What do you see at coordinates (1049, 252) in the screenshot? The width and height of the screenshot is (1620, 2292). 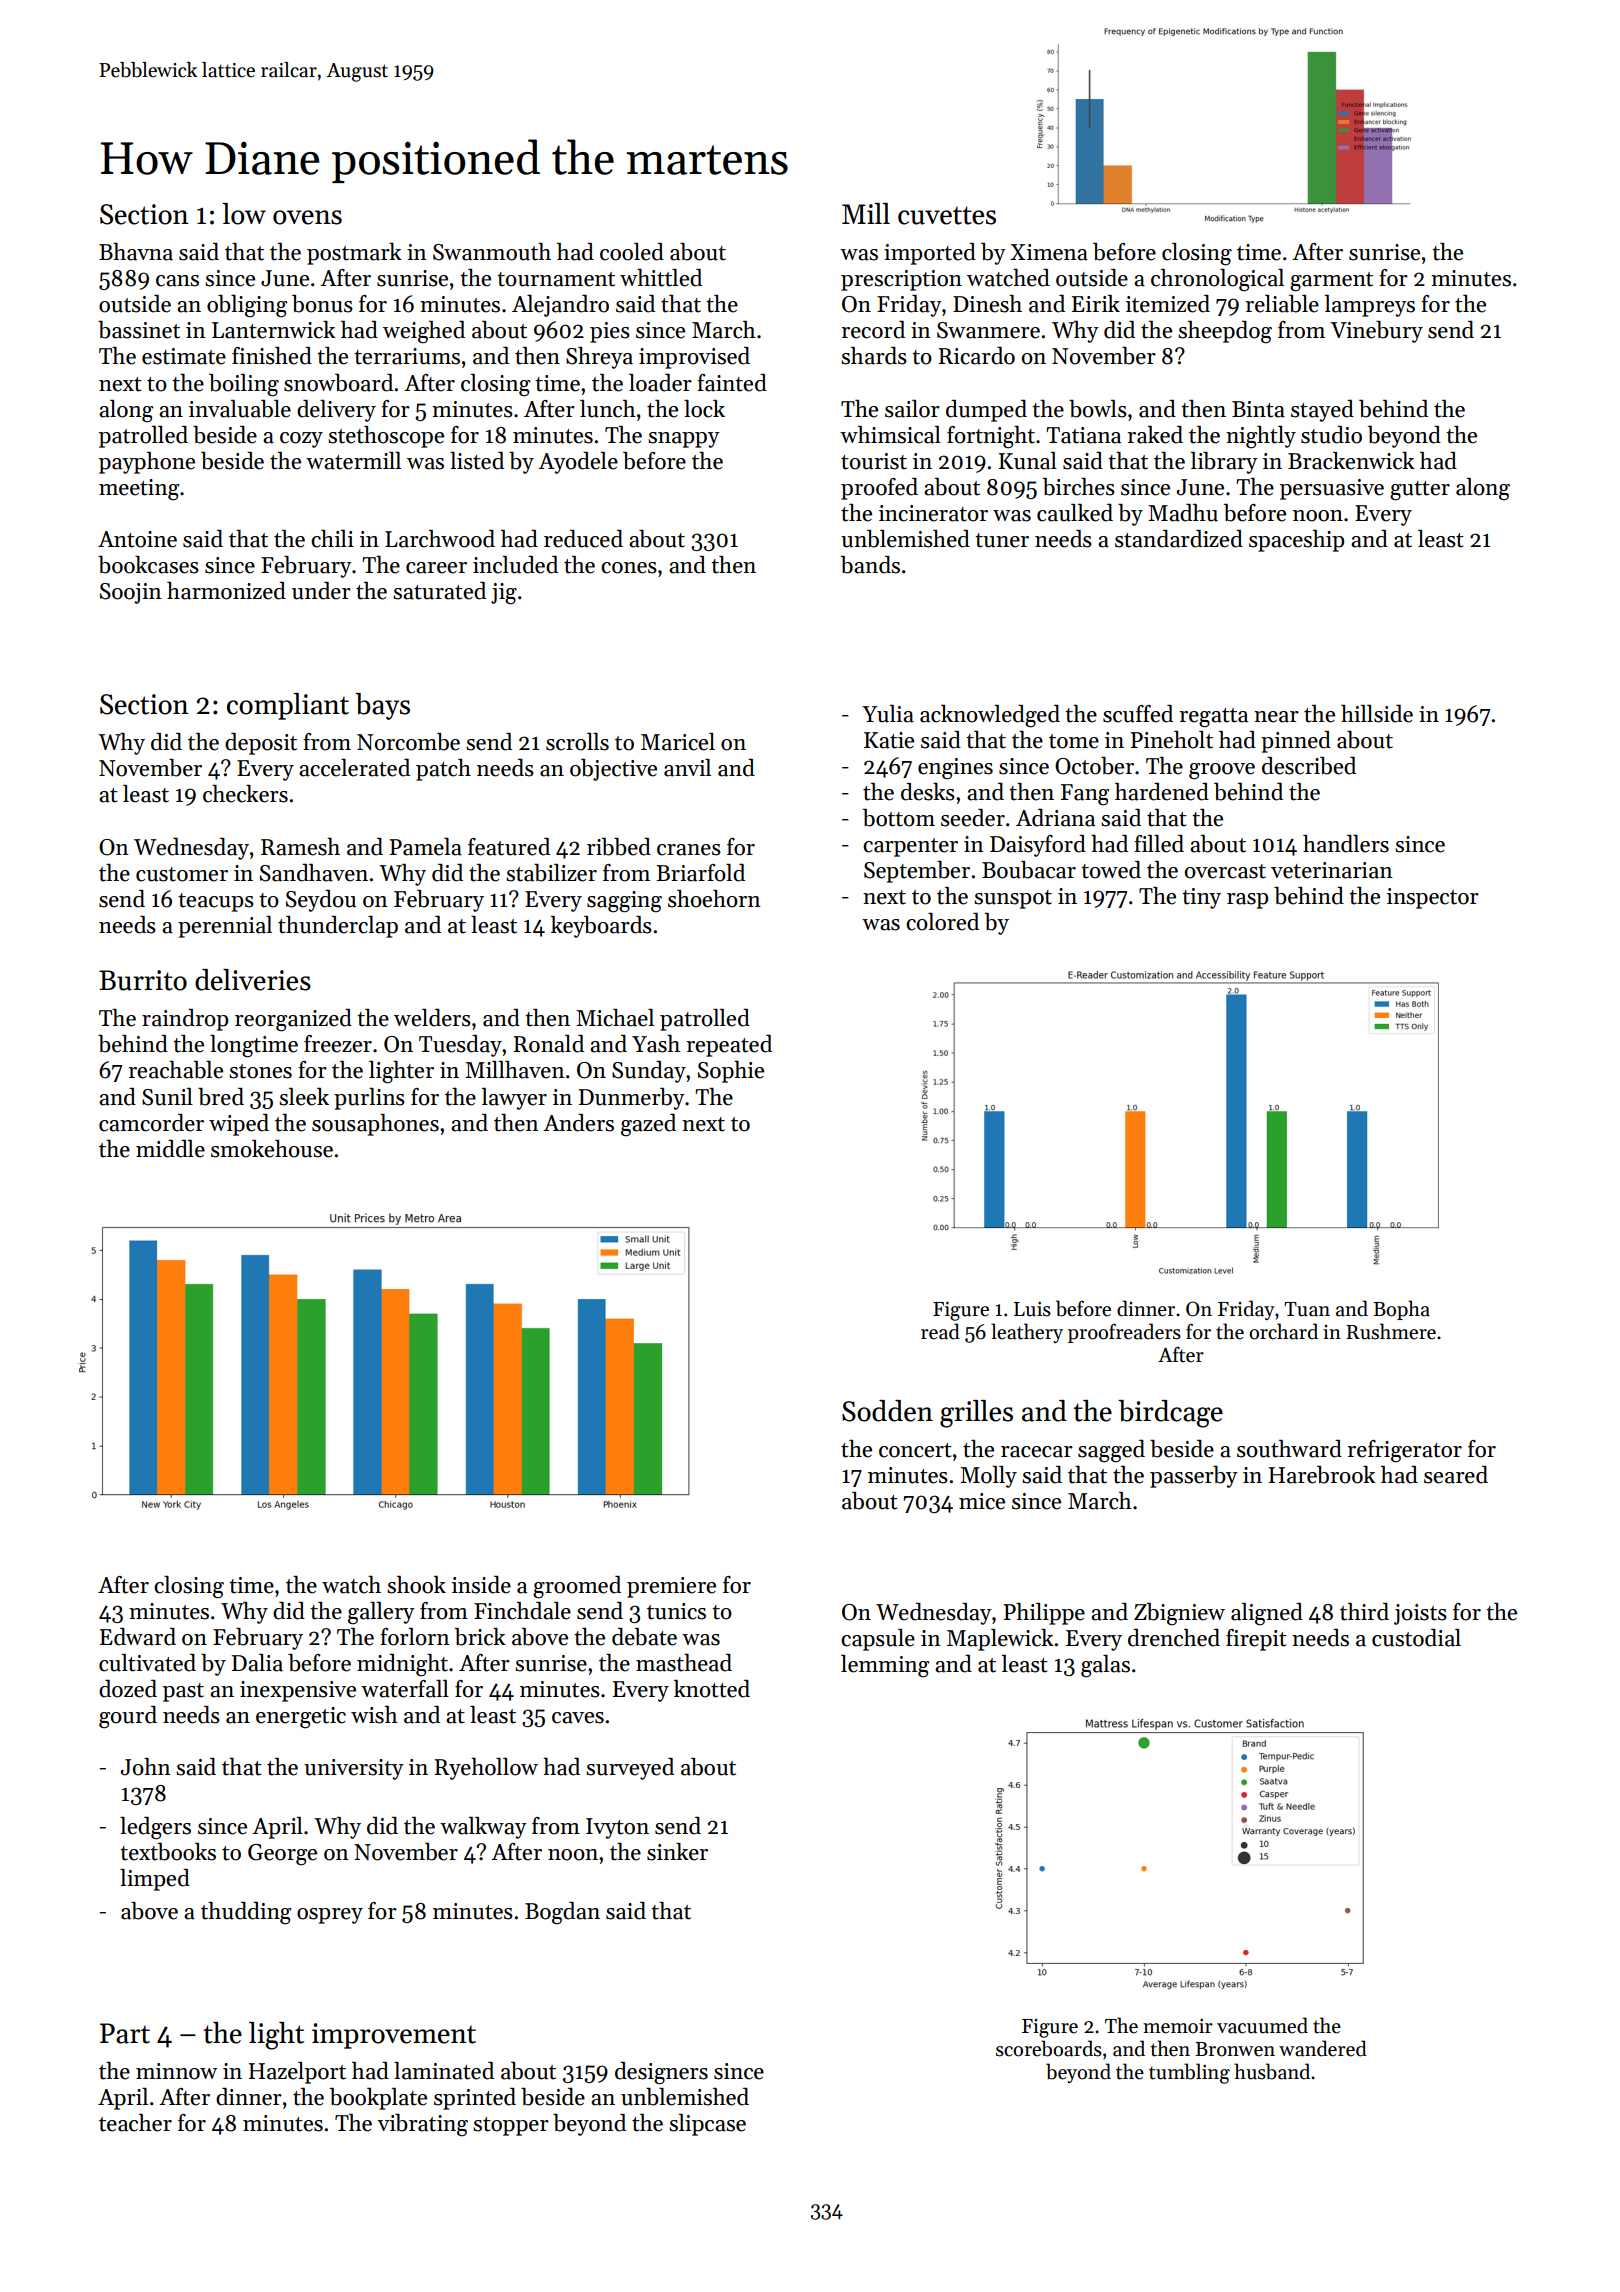 I see `Ximena` at bounding box center [1049, 252].
